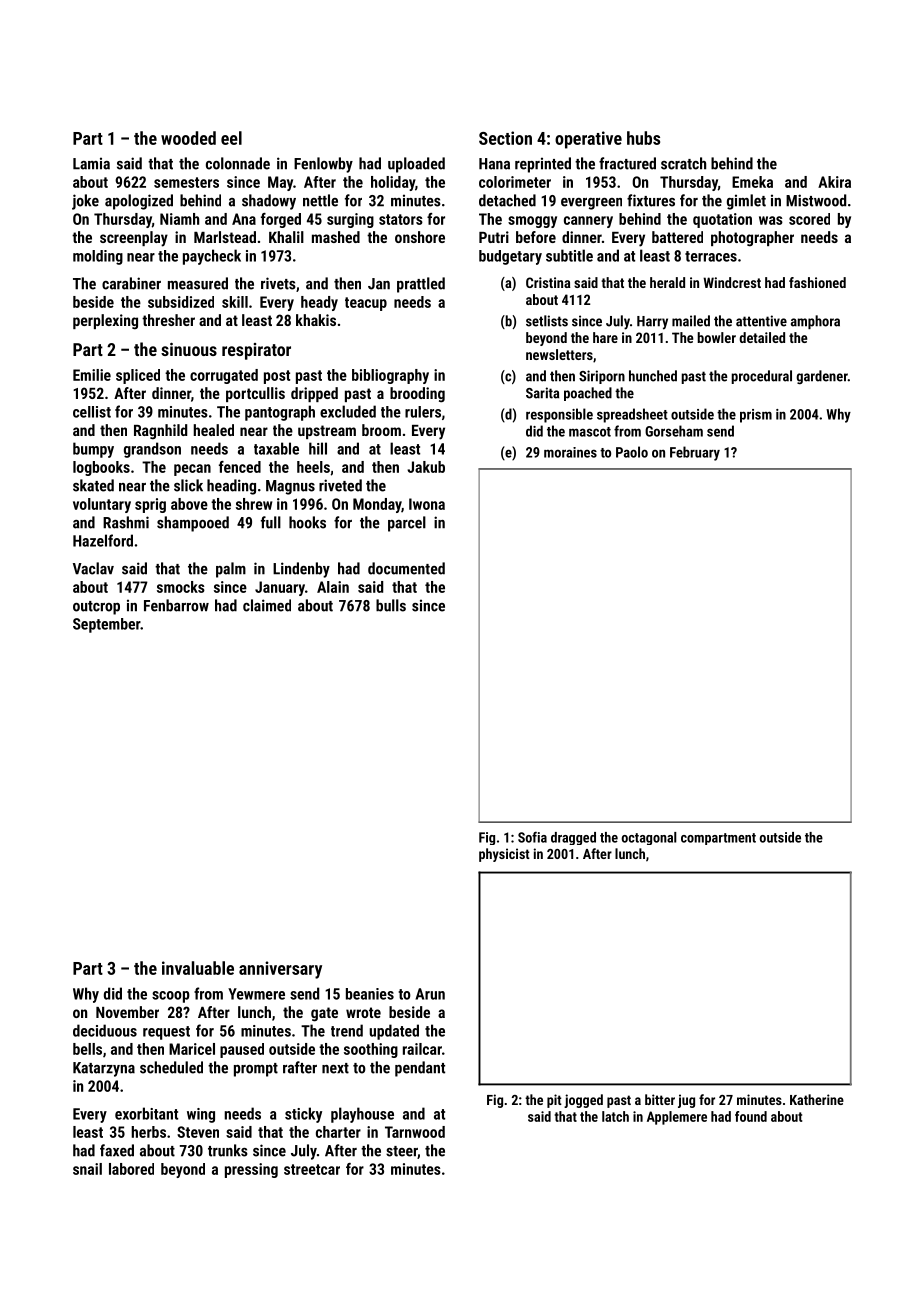 The width and height of the screenshot is (924, 1314). What do you see at coordinates (430, 994) in the screenshot?
I see `Arun` at bounding box center [430, 994].
